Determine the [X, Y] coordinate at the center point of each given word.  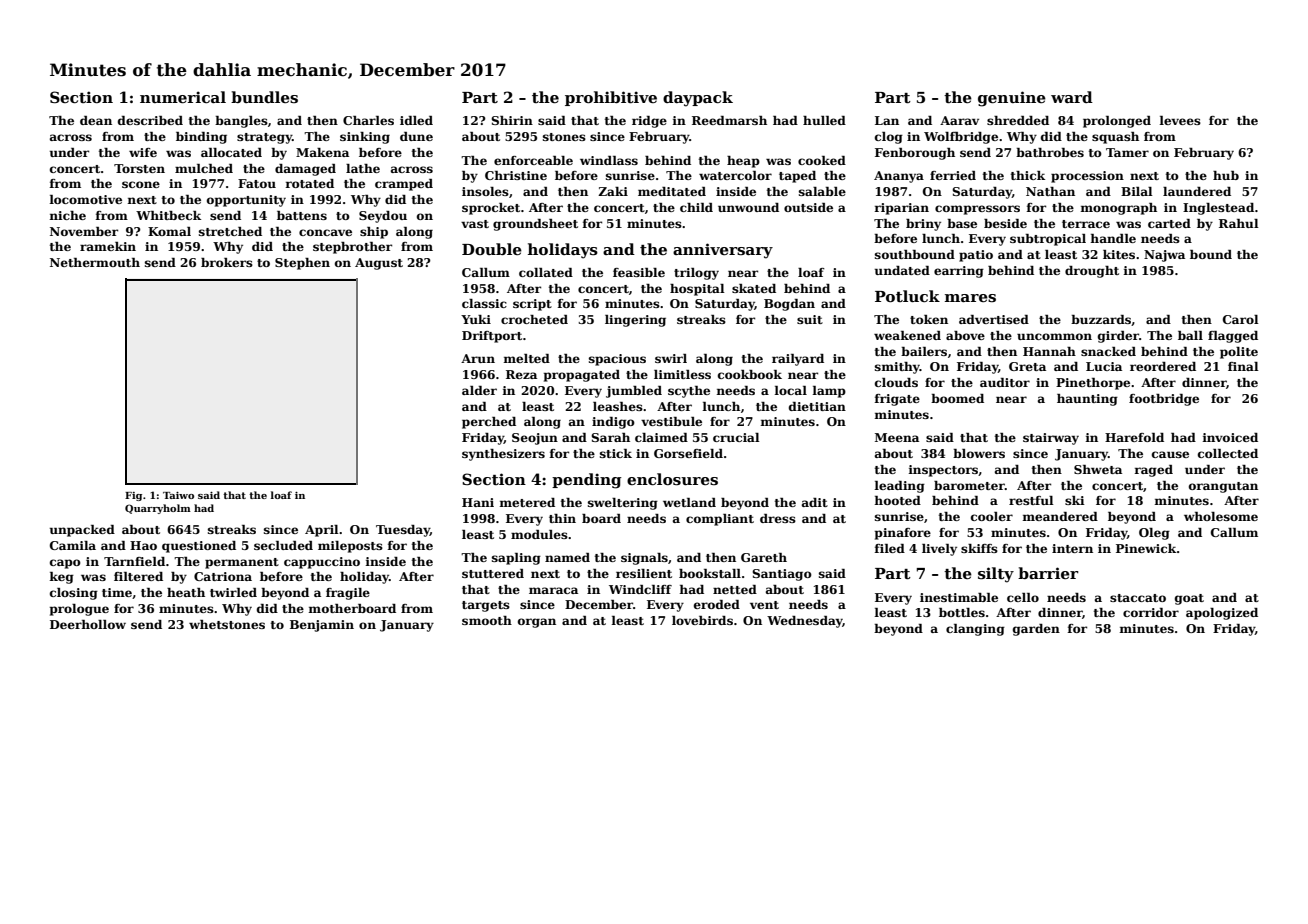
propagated [582, 376]
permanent [242, 563]
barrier [1048, 573]
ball [1190, 335]
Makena [322, 152]
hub [1226, 175]
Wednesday [805, 622]
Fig [133, 496]
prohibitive [611, 98]
